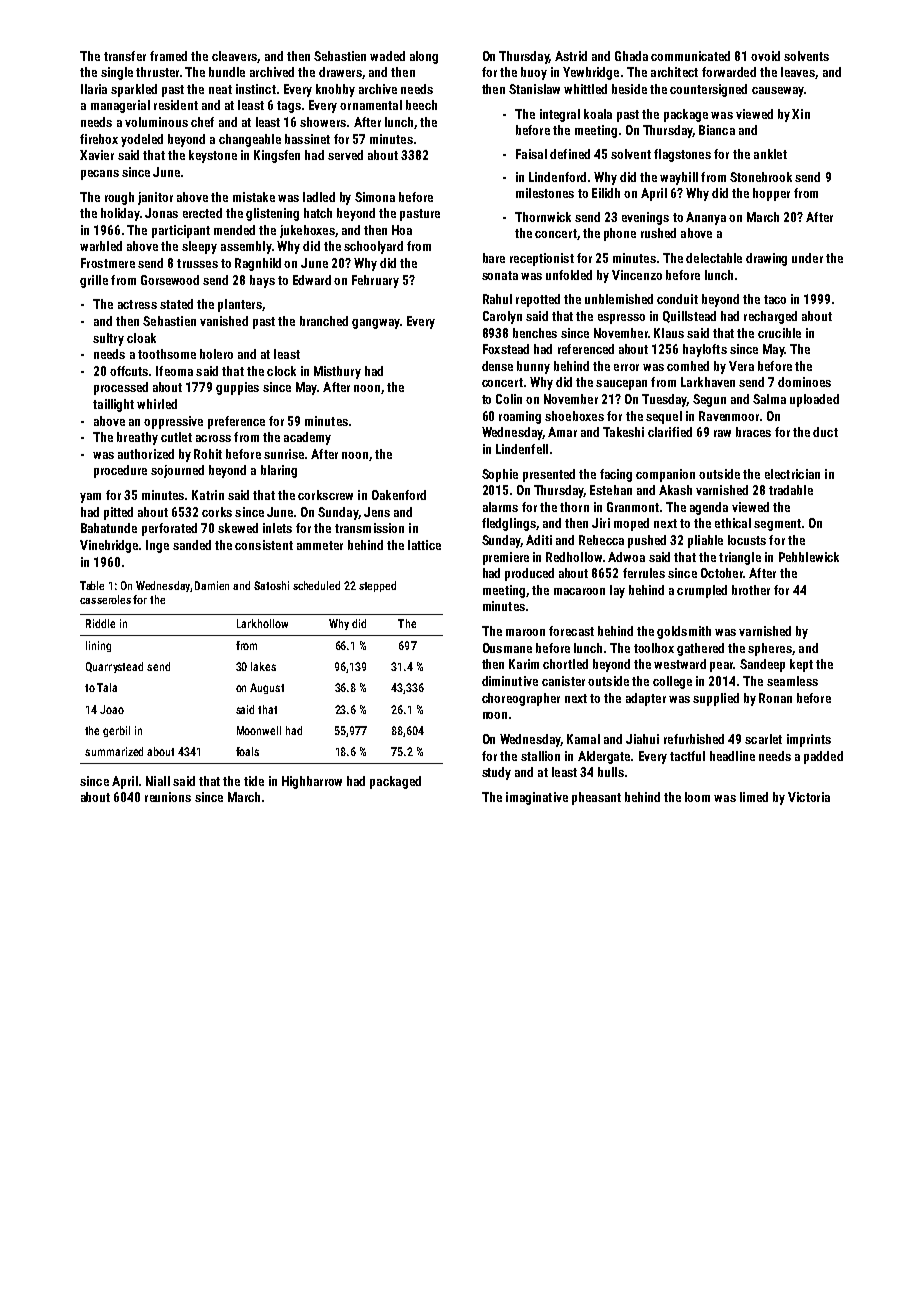  What do you see at coordinates (762, 665) in the screenshot?
I see `Sandeep` at bounding box center [762, 665].
